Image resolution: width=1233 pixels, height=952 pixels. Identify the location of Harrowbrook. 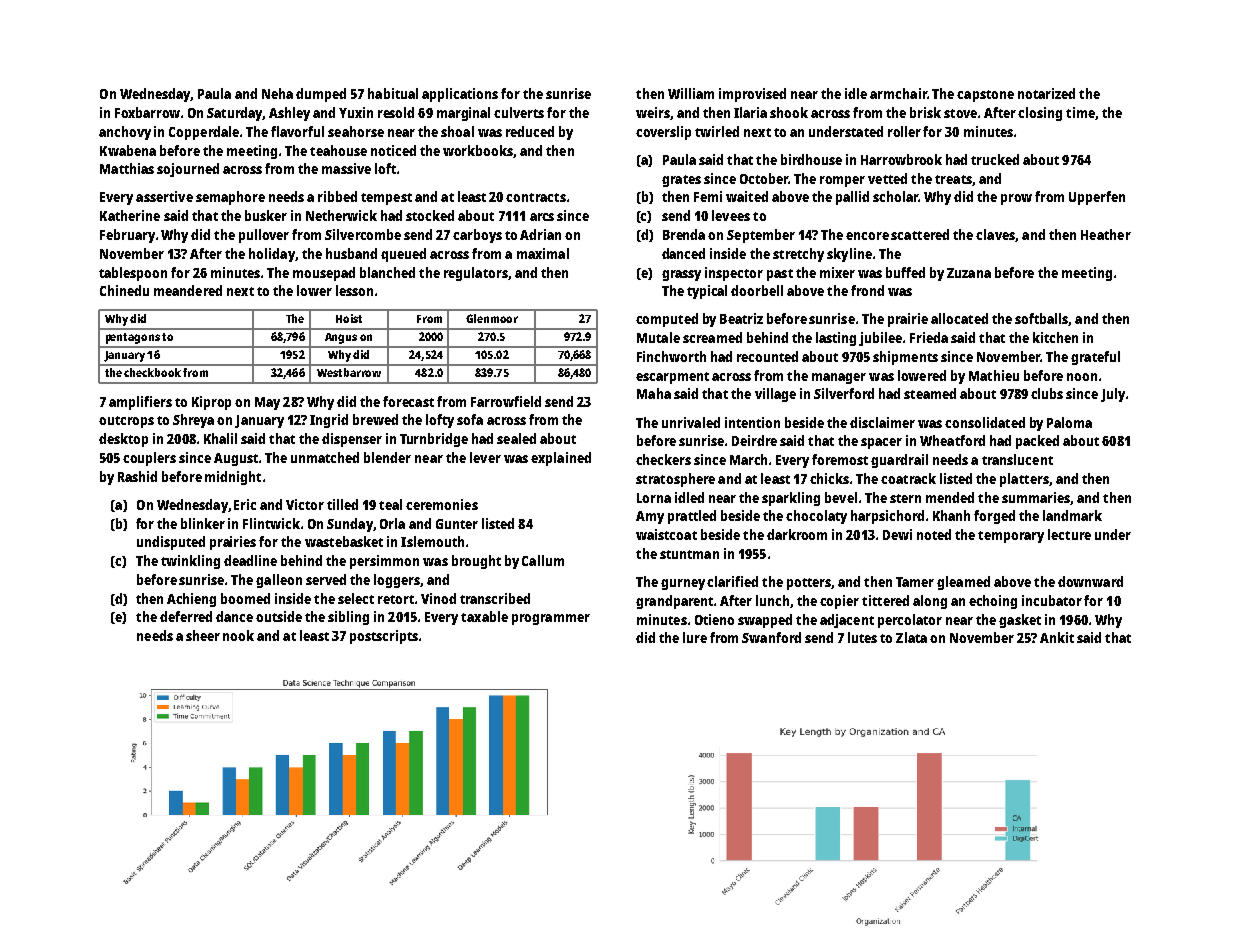
(901, 159).
